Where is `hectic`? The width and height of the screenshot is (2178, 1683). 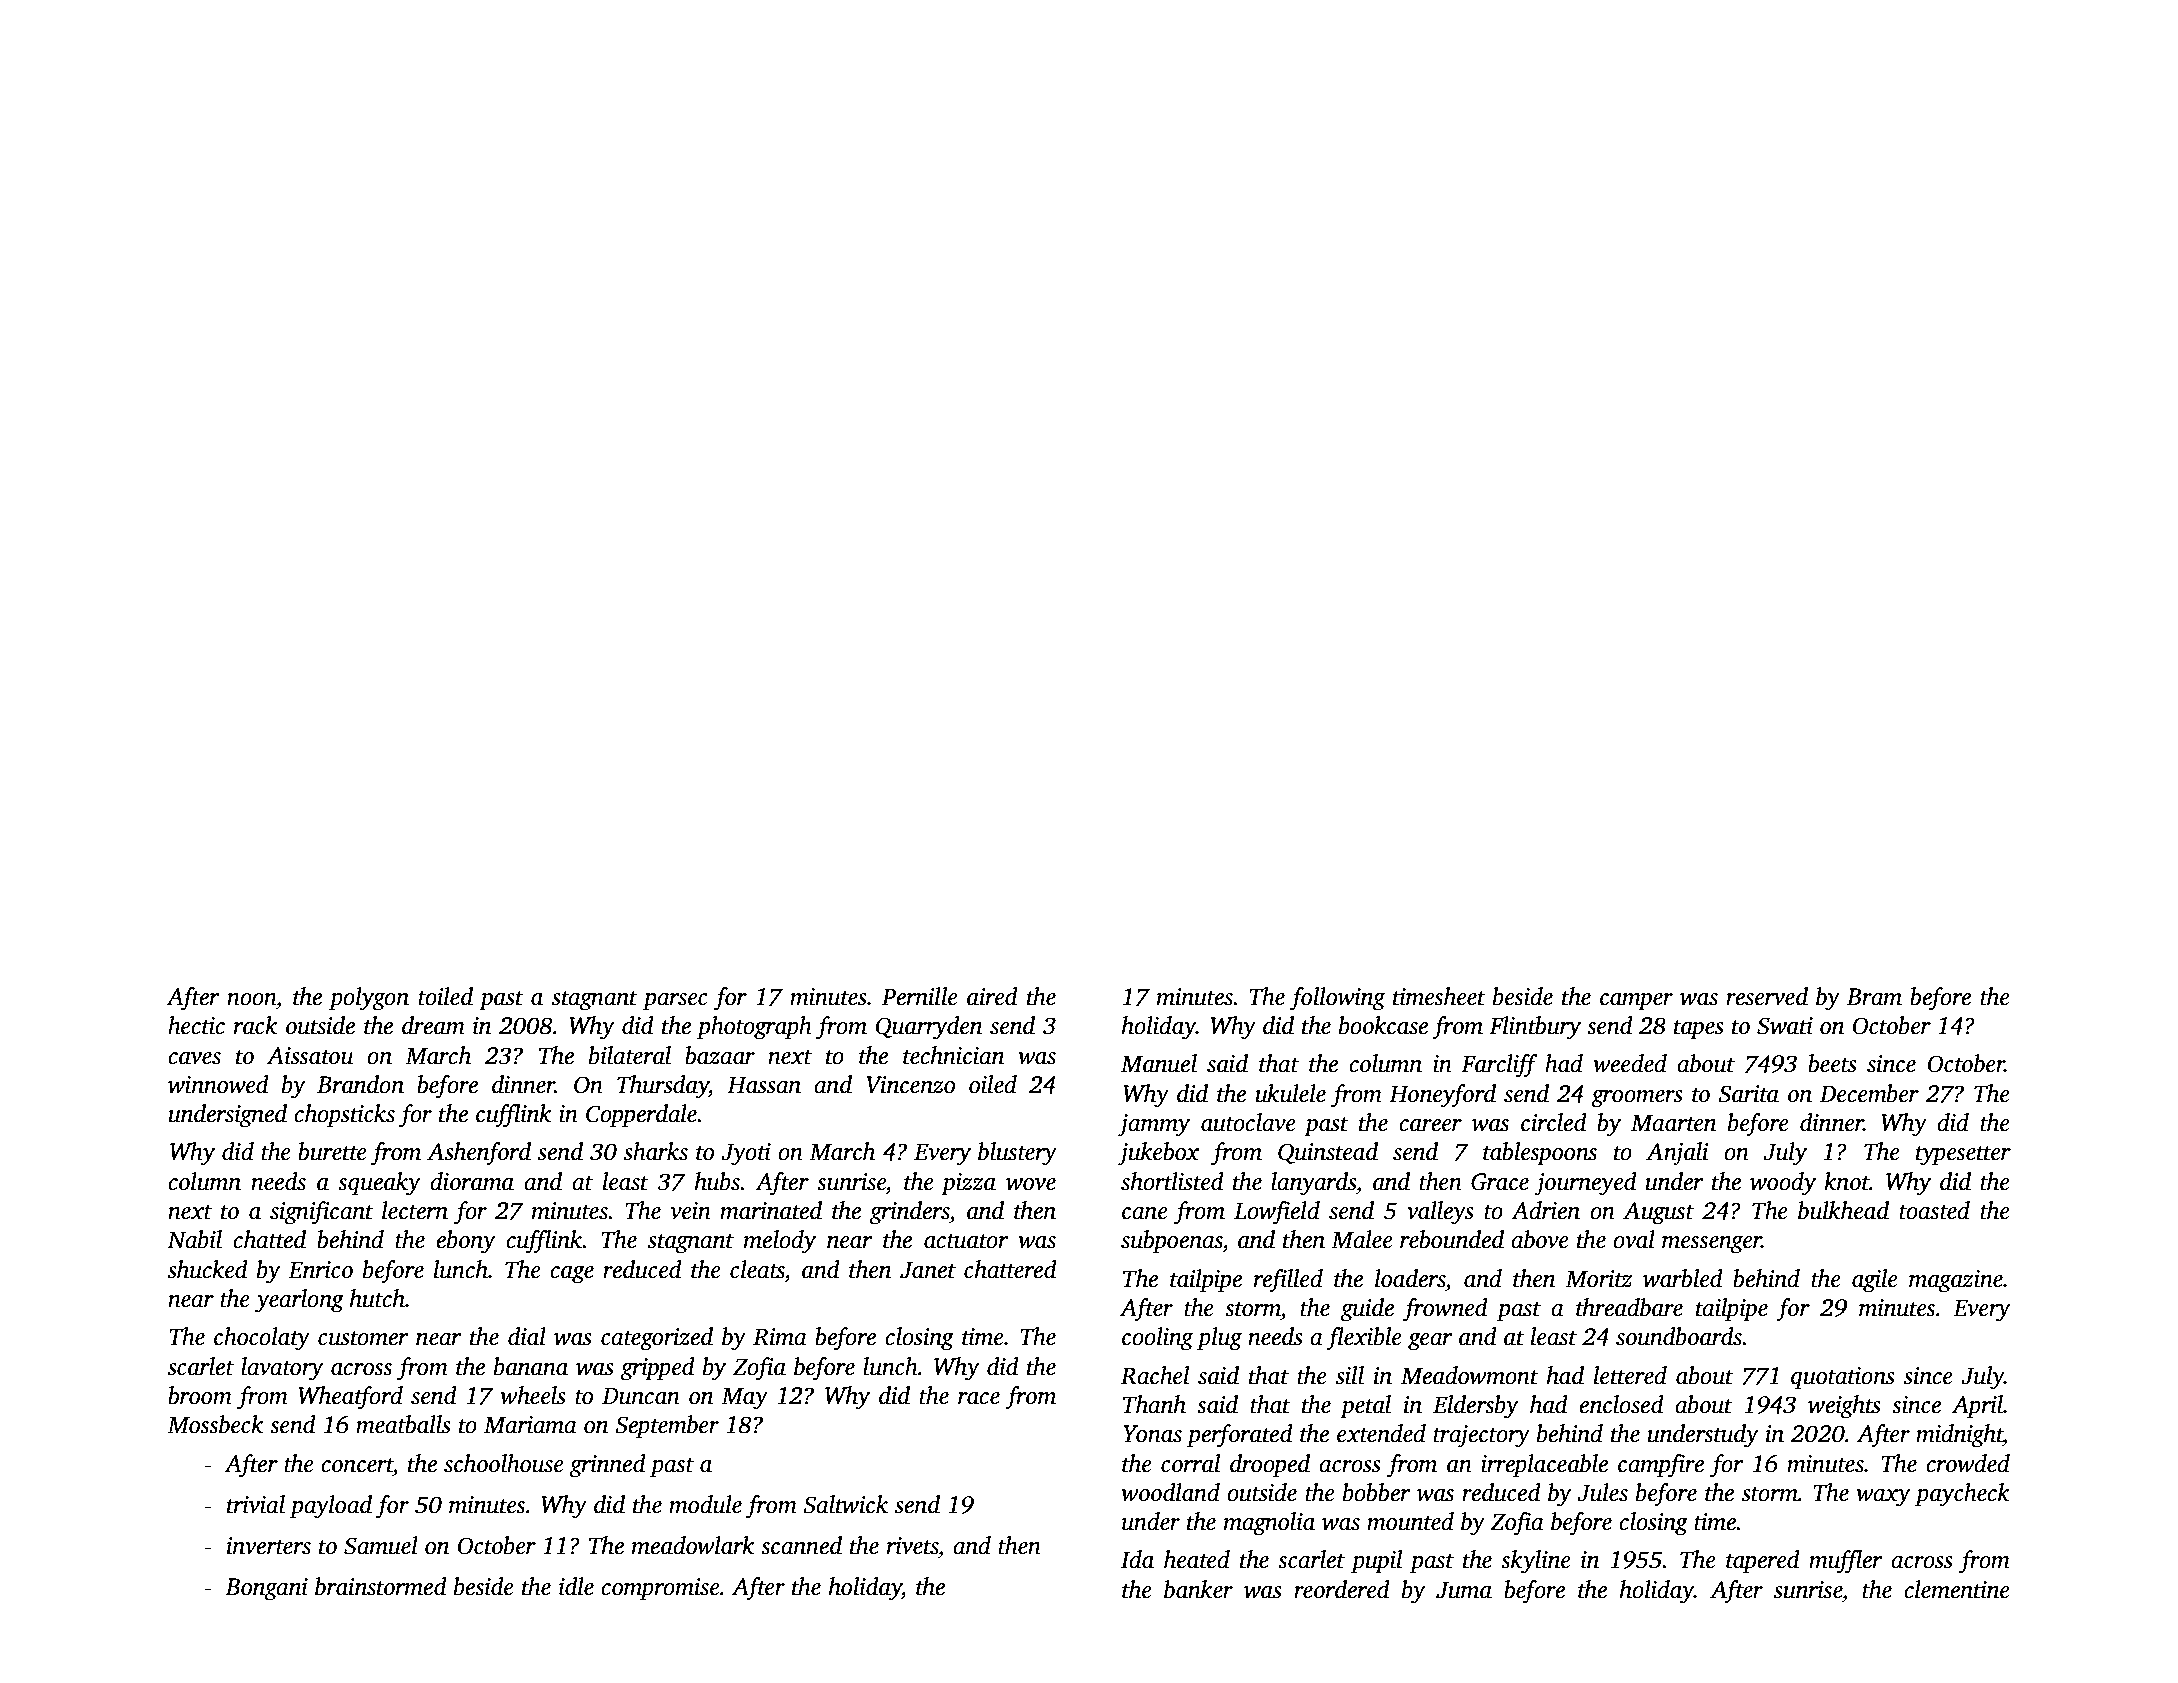 hectic is located at coordinates (196, 1025).
